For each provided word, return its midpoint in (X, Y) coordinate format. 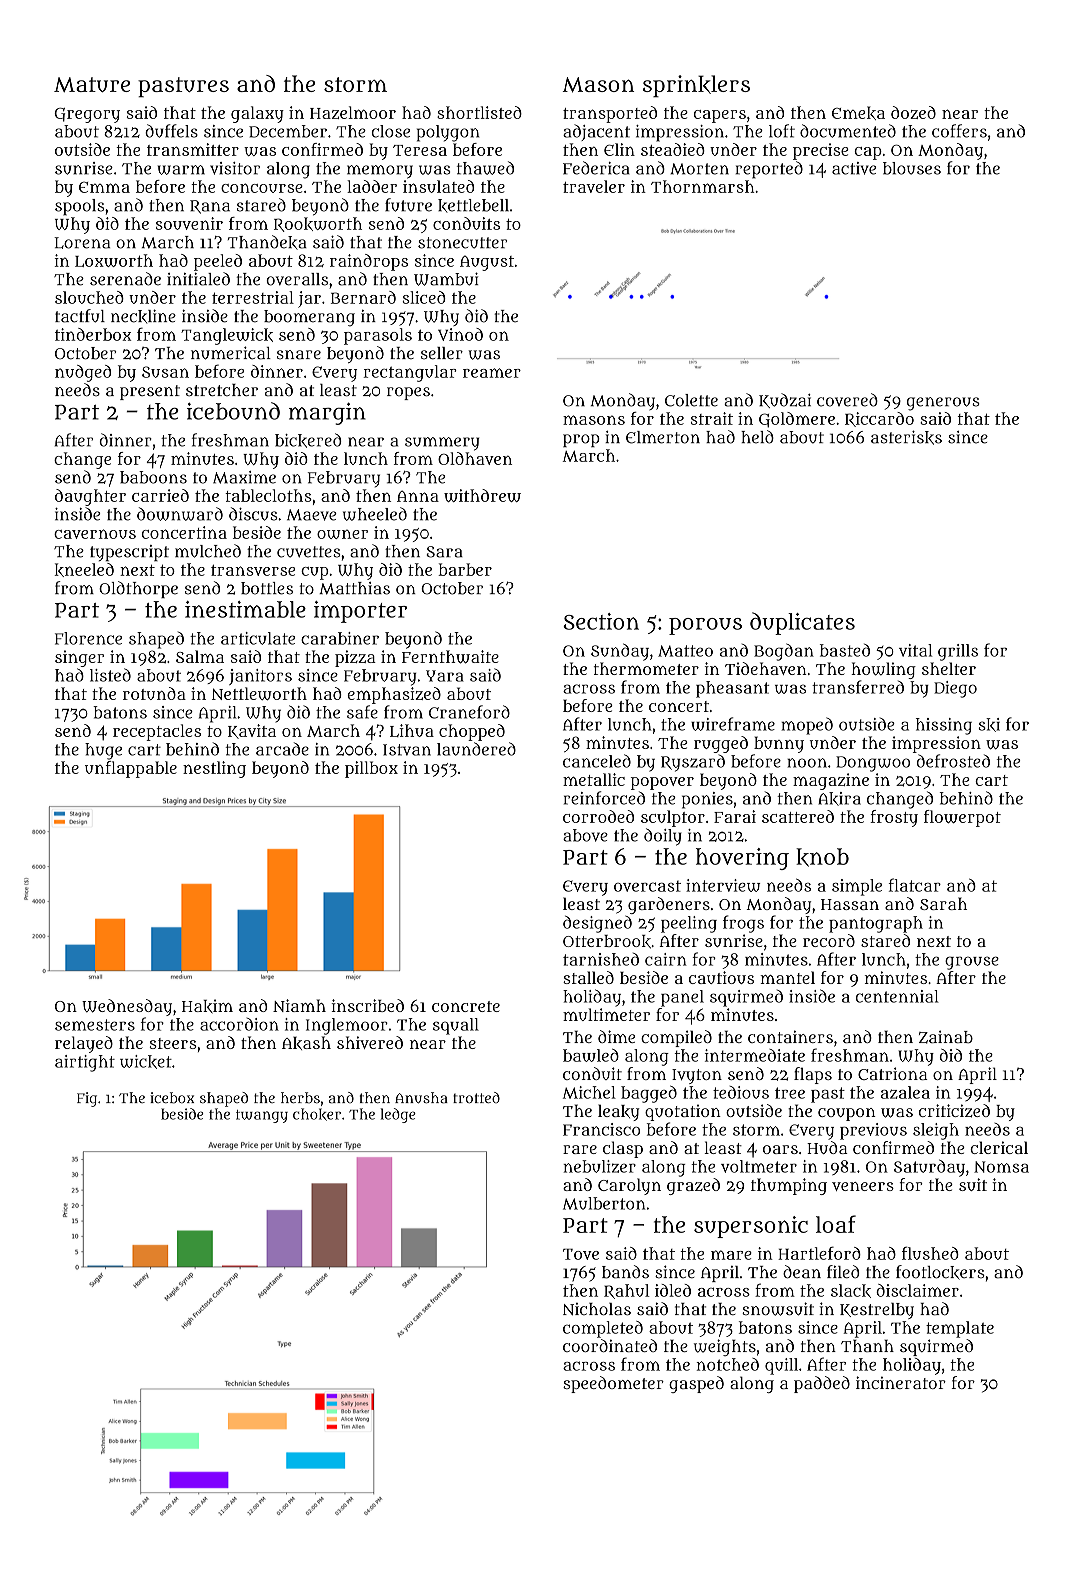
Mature (92, 84)
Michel (589, 1092)
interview (723, 885)
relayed (84, 1044)
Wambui (446, 279)
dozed (913, 112)
